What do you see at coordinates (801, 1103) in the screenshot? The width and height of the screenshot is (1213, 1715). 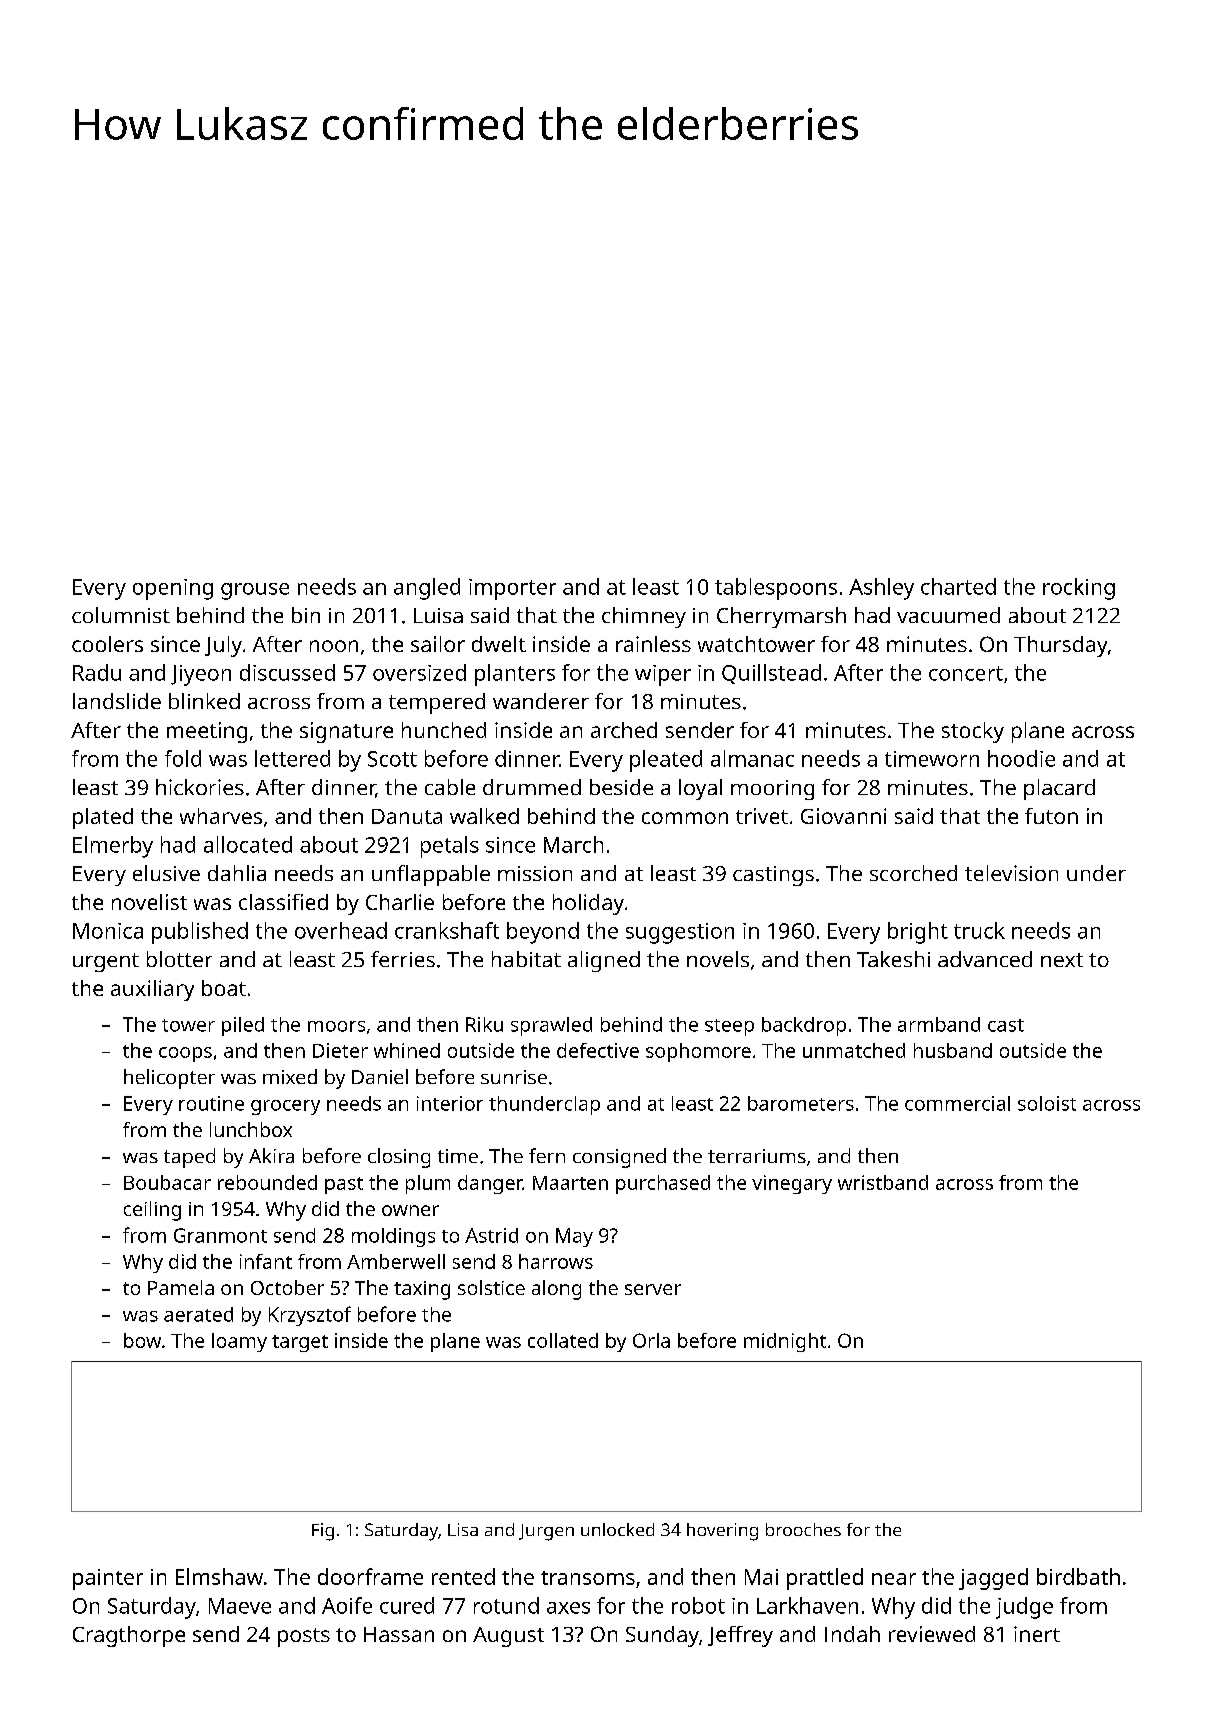 I see `barometers` at bounding box center [801, 1103].
